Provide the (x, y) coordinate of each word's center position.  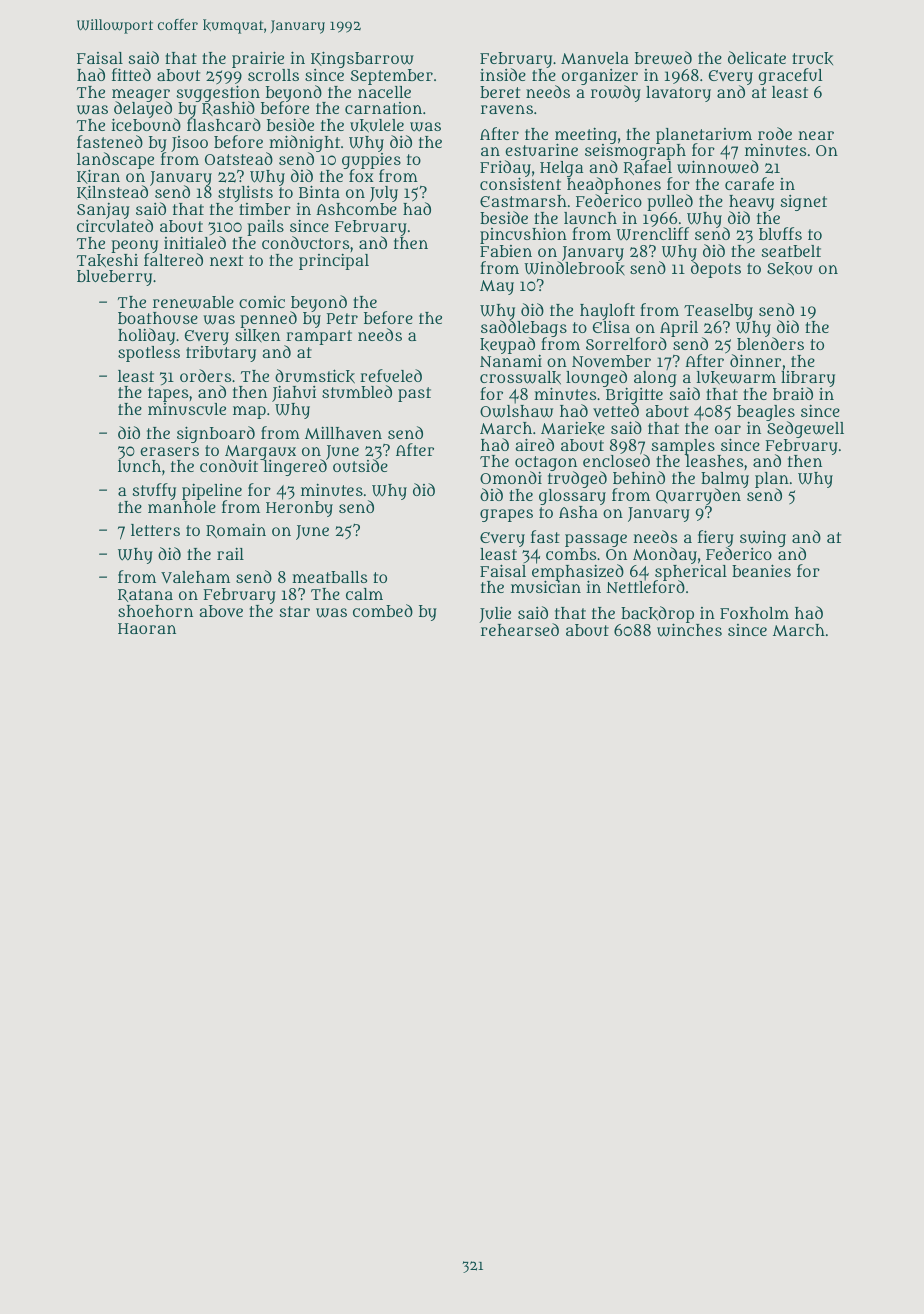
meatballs (329, 577)
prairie (258, 59)
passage (596, 540)
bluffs (780, 233)
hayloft (607, 311)
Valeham (195, 577)
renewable (193, 302)
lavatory (678, 94)
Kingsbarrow (362, 59)
